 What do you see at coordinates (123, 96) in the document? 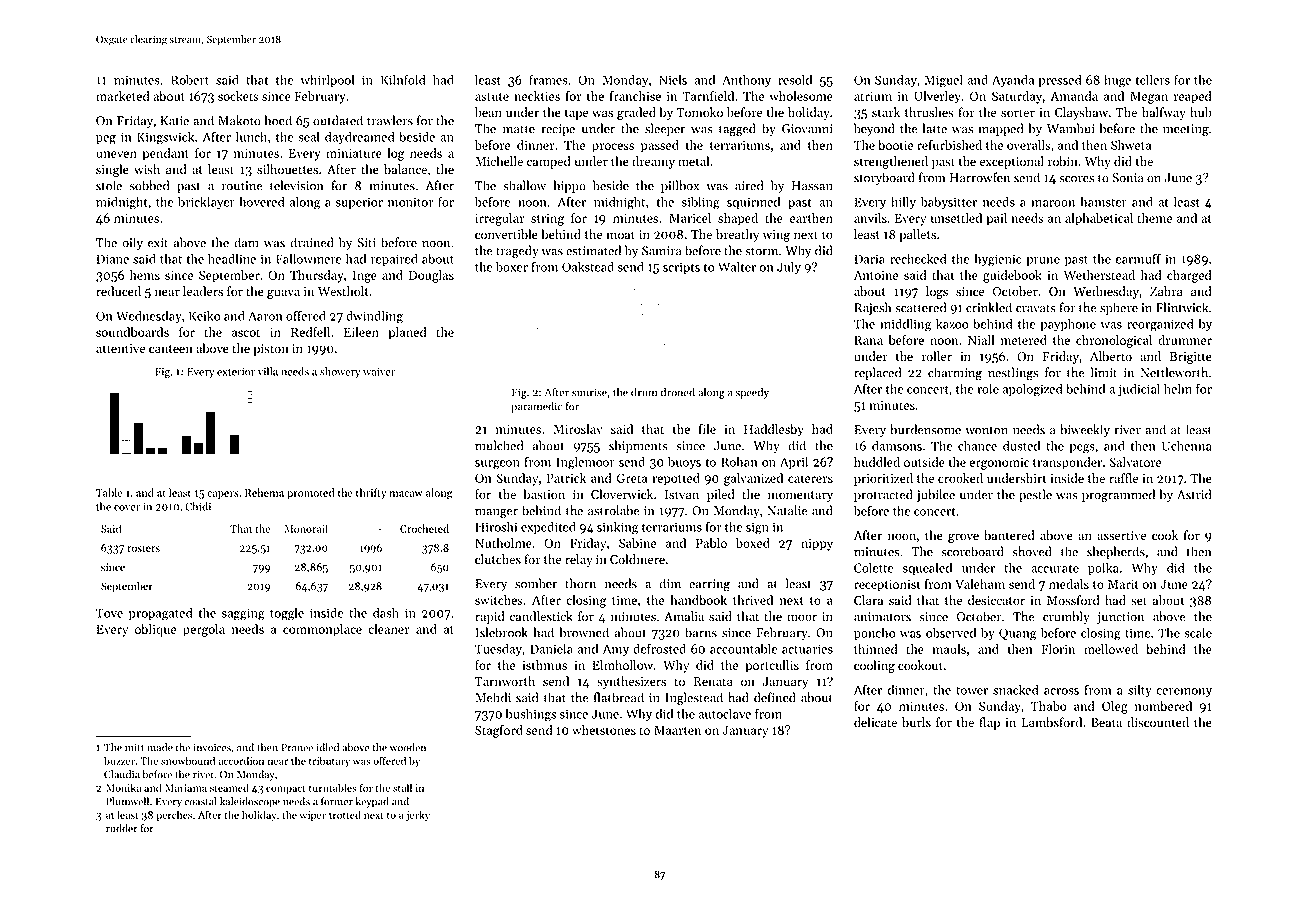
I see `marketed` at bounding box center [123, 96].
